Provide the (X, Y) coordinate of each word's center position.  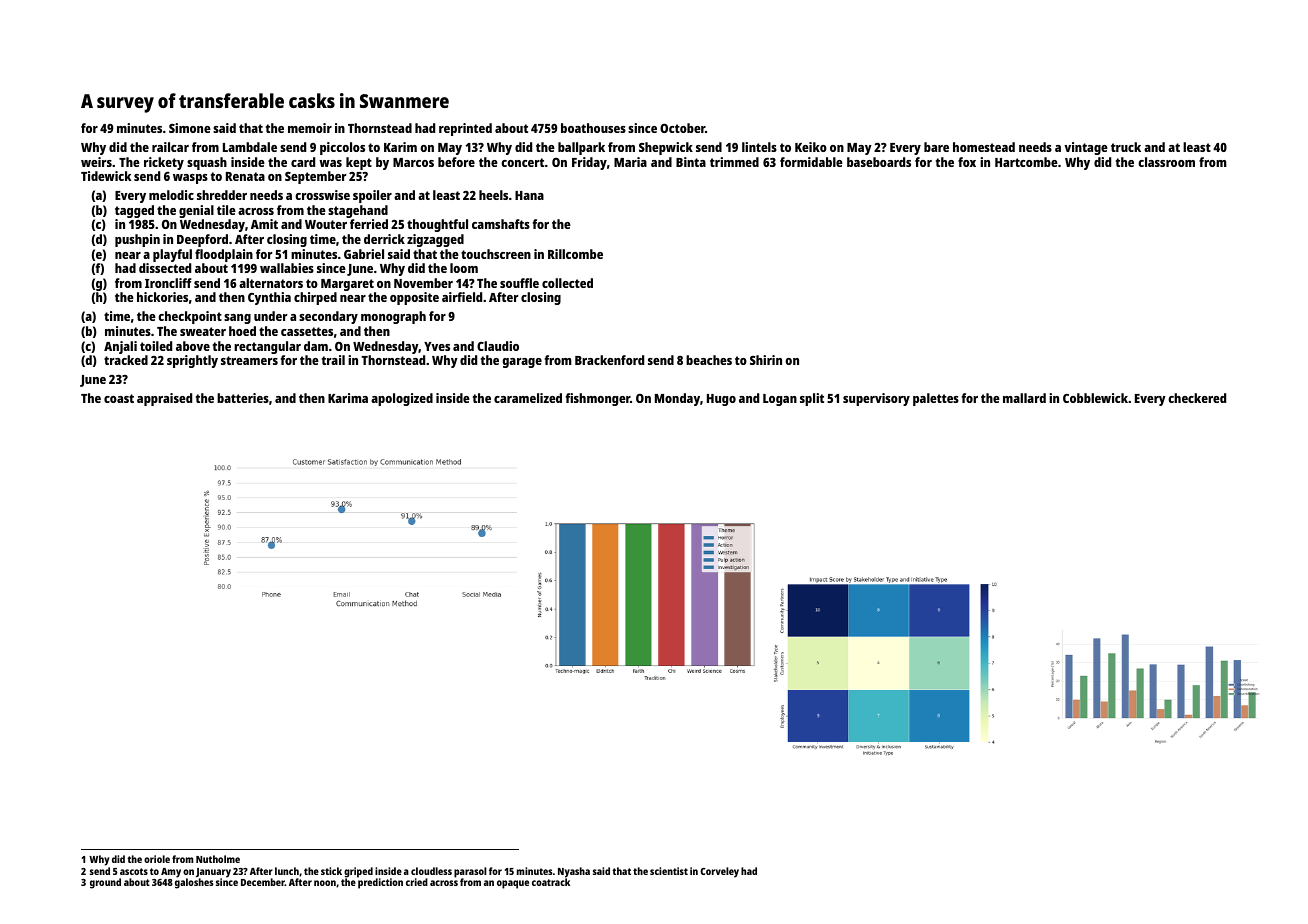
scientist (669, 871)
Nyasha (574, 872)
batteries (243, 398)
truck (1126, 147)
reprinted (465, 129)
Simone (190, 128)
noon (325, 883)
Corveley (719, 872)
